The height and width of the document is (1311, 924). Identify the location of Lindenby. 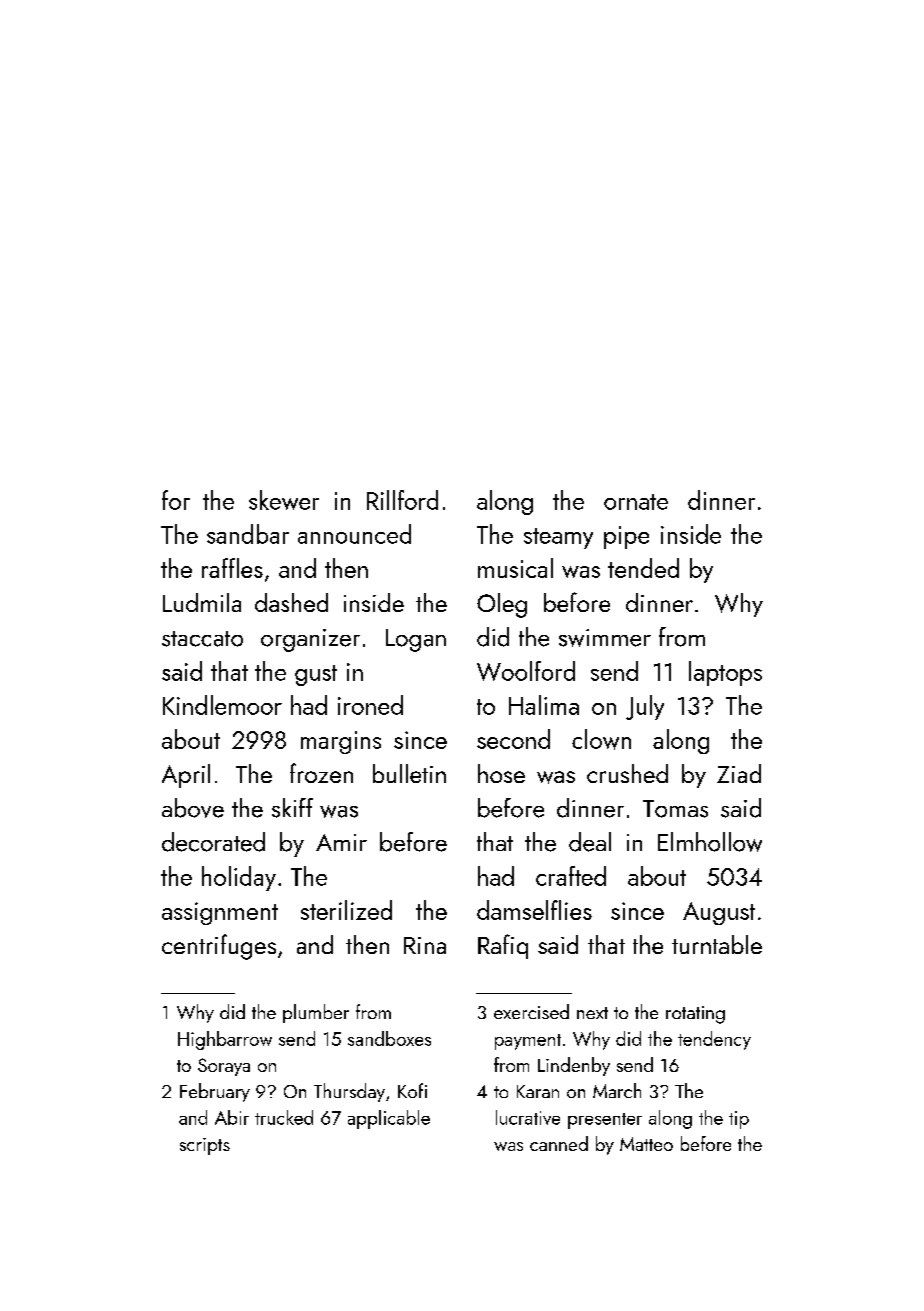
(574, 1066).
